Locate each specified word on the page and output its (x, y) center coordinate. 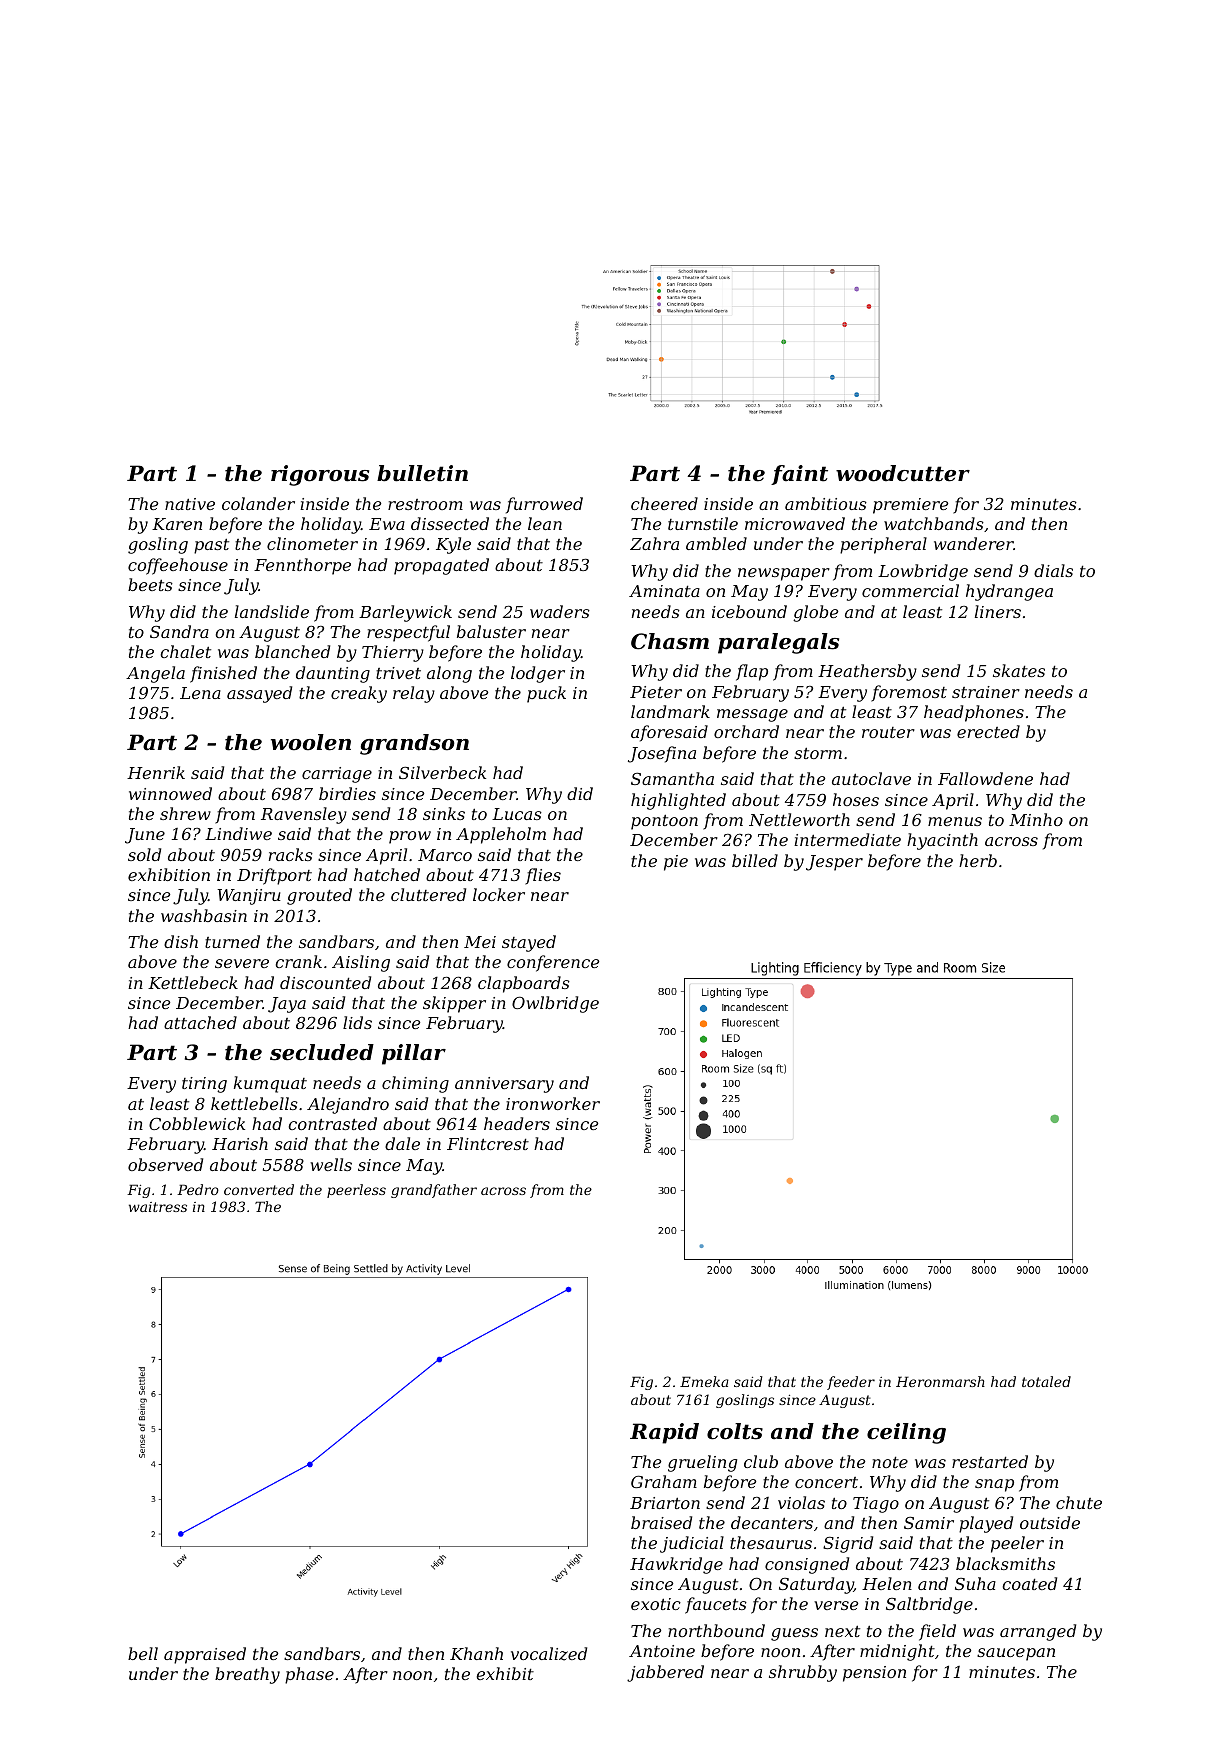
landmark (670, 711)
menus (955, 821)
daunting (333, 674)
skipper (454, 1004)
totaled (1046, 1381)
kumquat (270, 1084)
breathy (247, 1675)
